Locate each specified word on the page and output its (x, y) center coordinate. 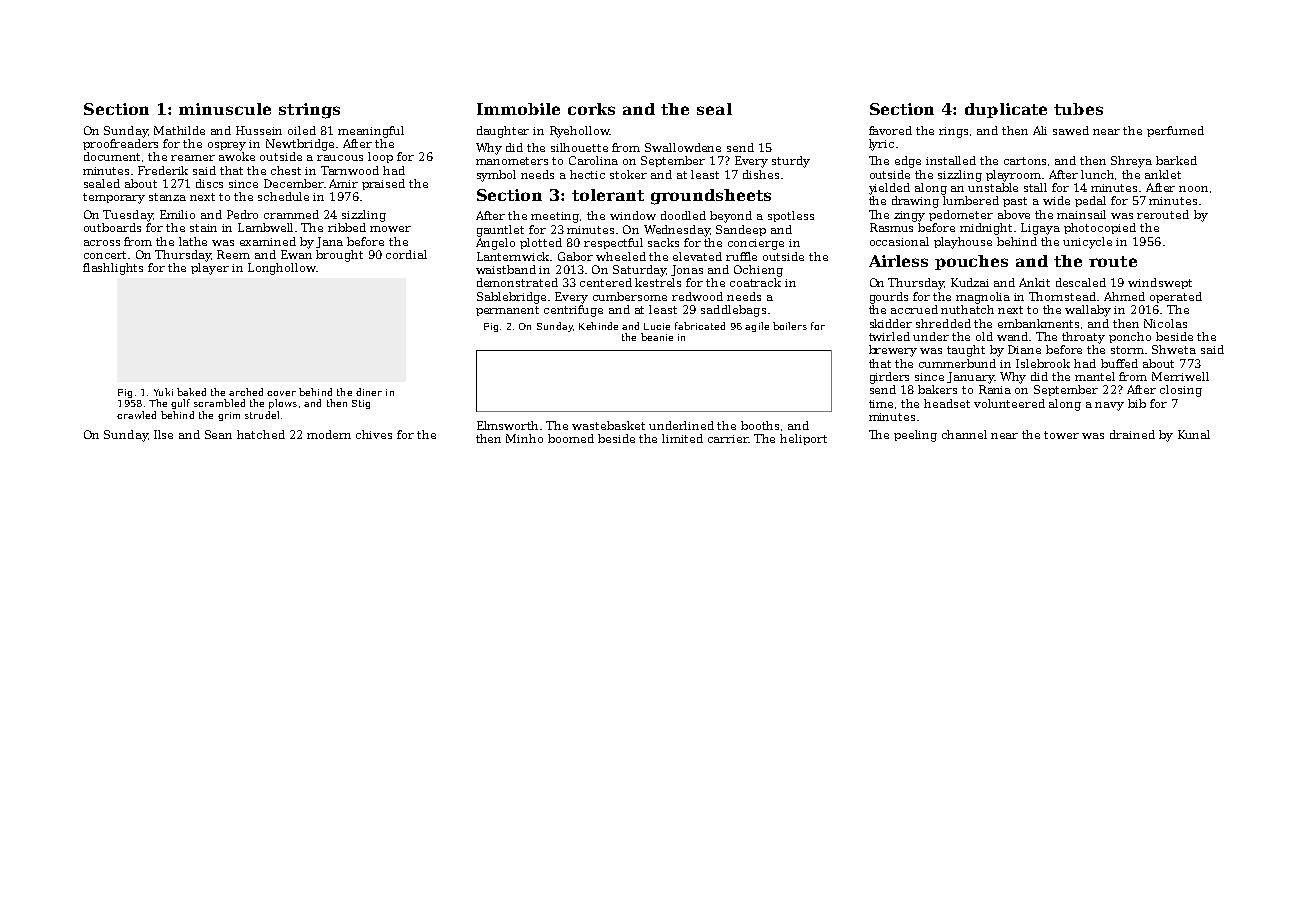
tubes (1078, 109)
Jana (329, 242)
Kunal (1194, 434)
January (971, 378)
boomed (571, 438)
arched (246, 392)
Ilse (163, 434)
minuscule (225, 109)
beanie (657, 337)
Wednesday (677, 231)
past (1015, 202)
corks (591, 109)
